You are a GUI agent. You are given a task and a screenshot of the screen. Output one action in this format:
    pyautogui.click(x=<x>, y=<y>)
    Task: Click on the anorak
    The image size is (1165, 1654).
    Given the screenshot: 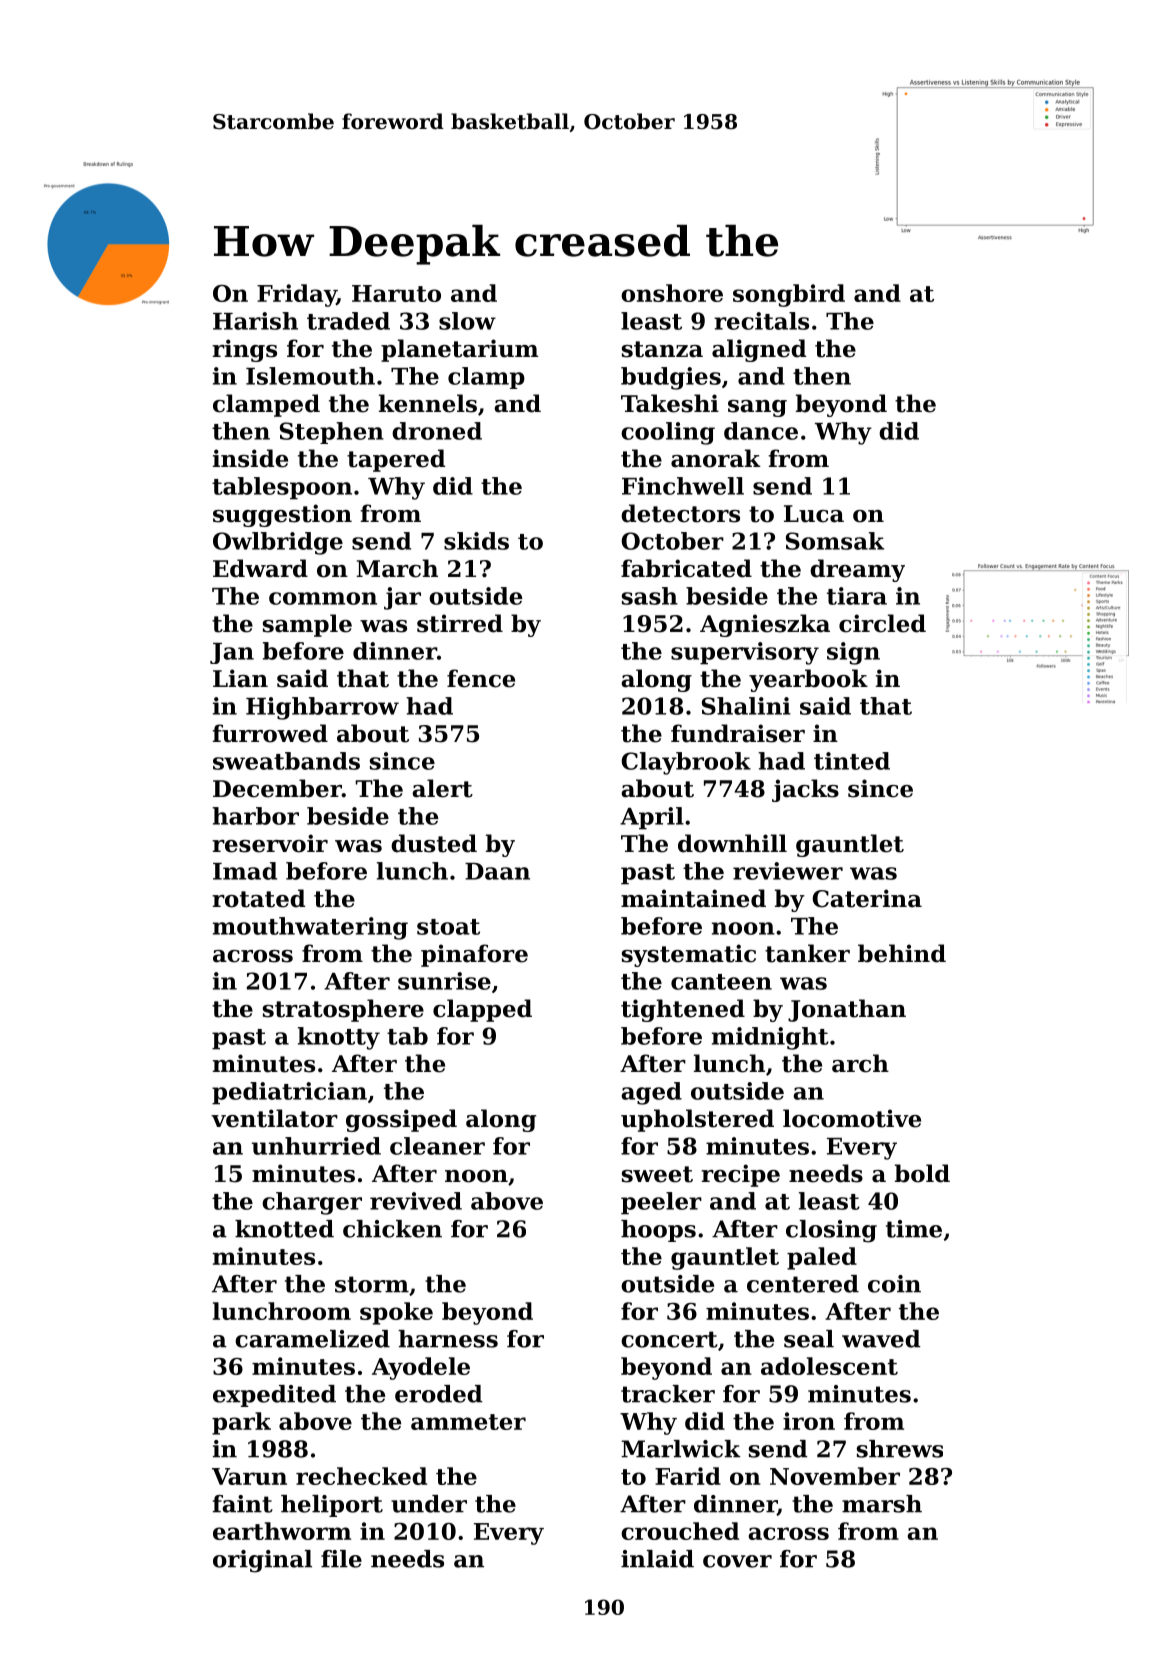 What is the action you would take?
    pyautogui.click(x=716, y=458)
